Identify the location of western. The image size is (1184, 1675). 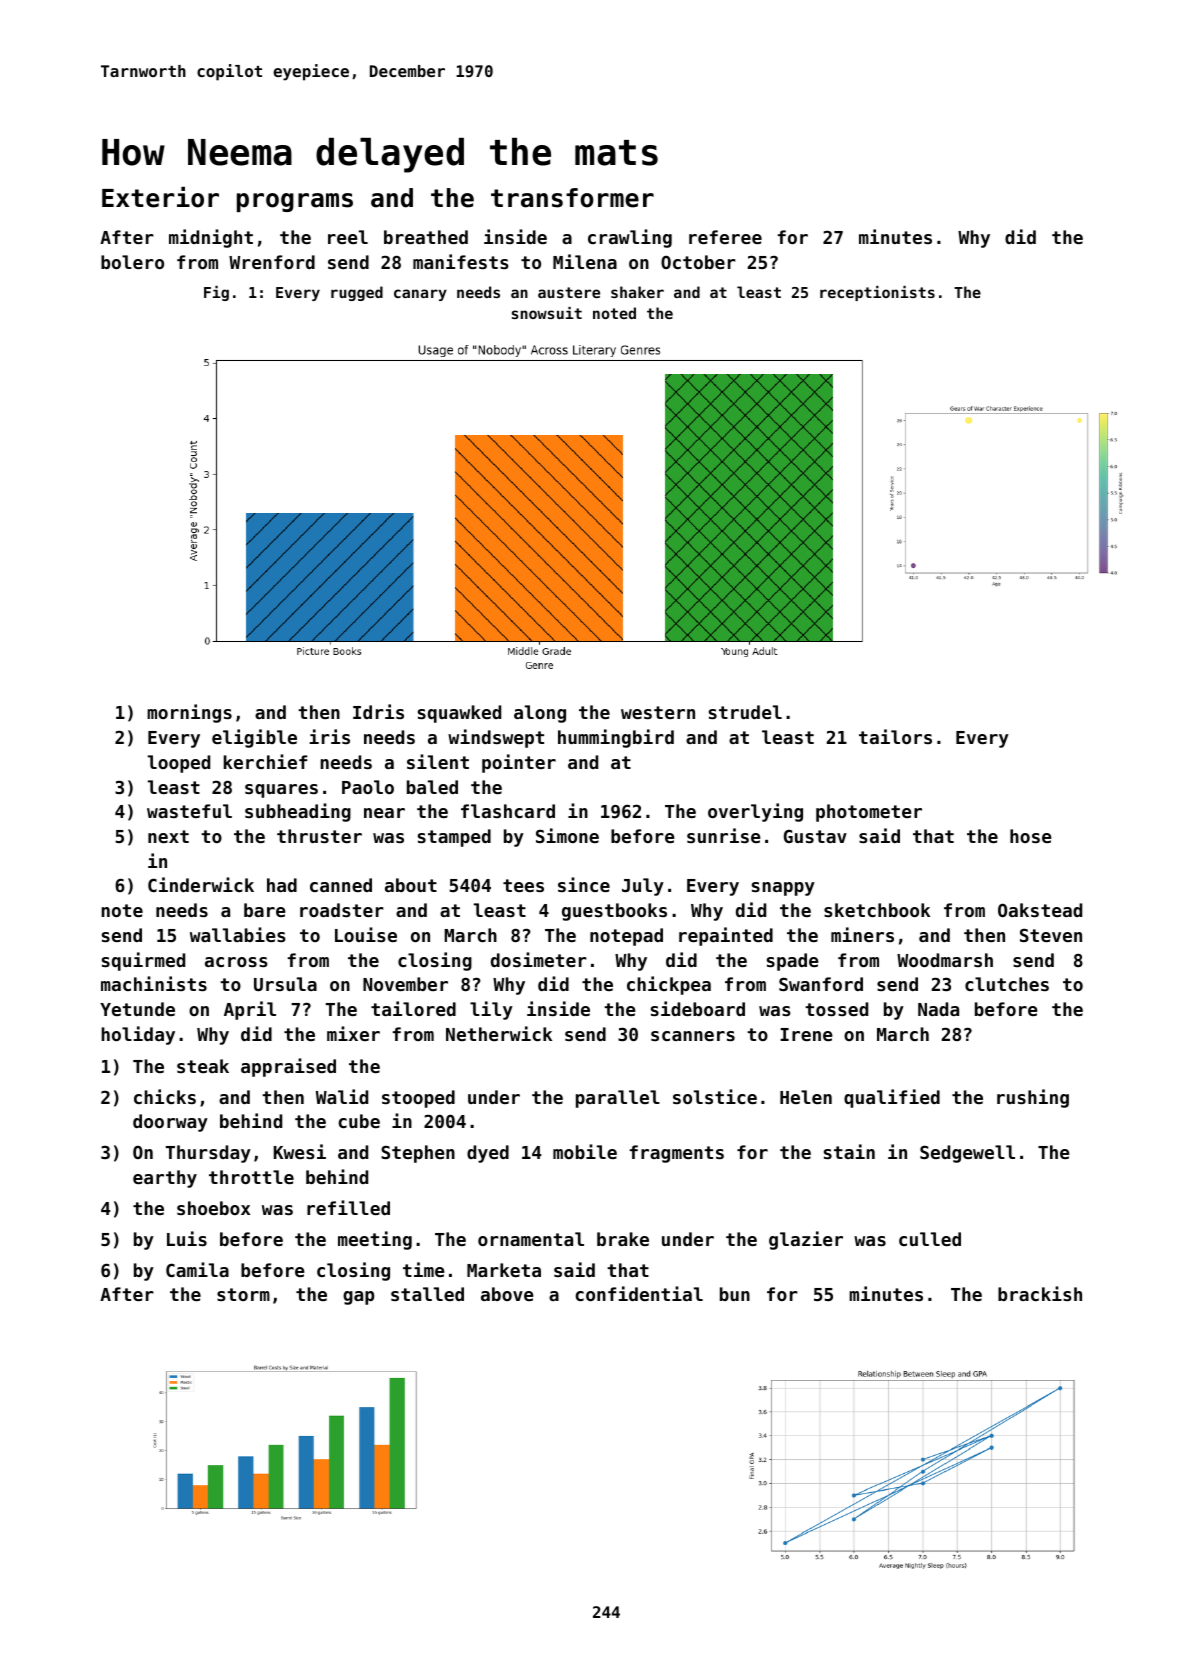
(658, 712).
